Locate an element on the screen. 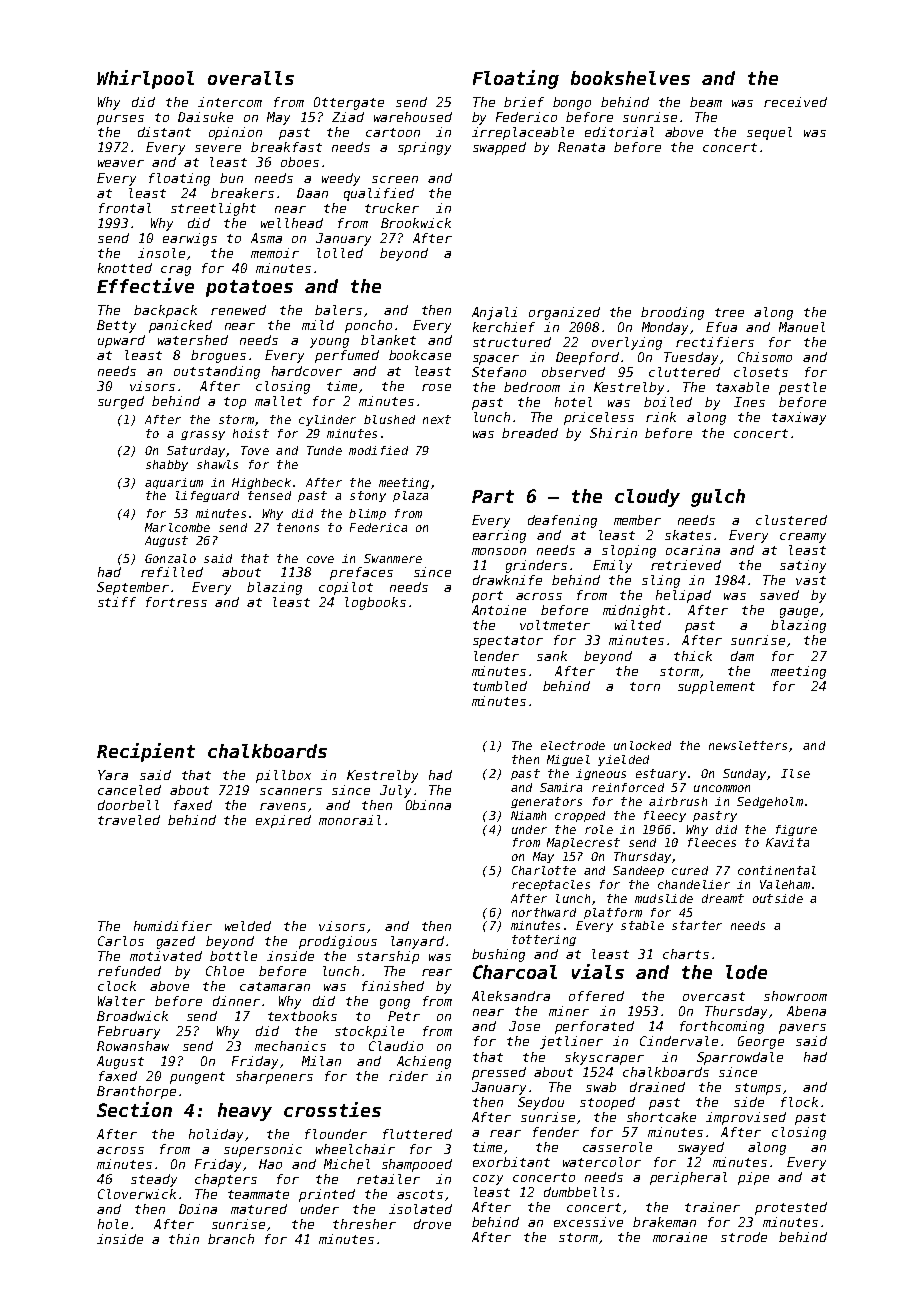  starter is located at coordinates (697, 925).
